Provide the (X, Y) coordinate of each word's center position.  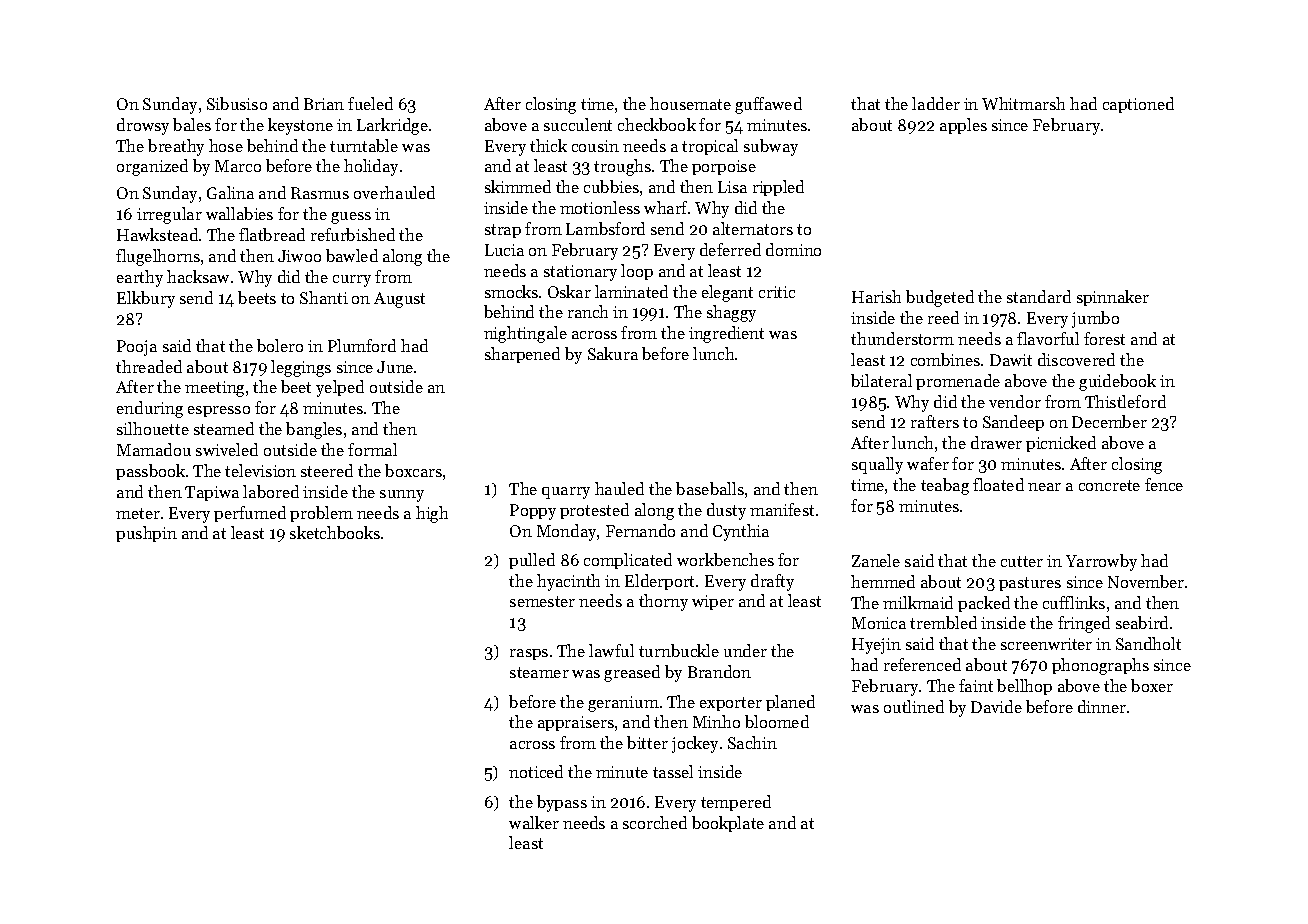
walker (534, 822)
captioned (1138, 105)
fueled (370, 103)
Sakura (613, 353)
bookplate (728, 824)
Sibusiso (237, 103)
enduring (150, 409)
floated (998, 484)
